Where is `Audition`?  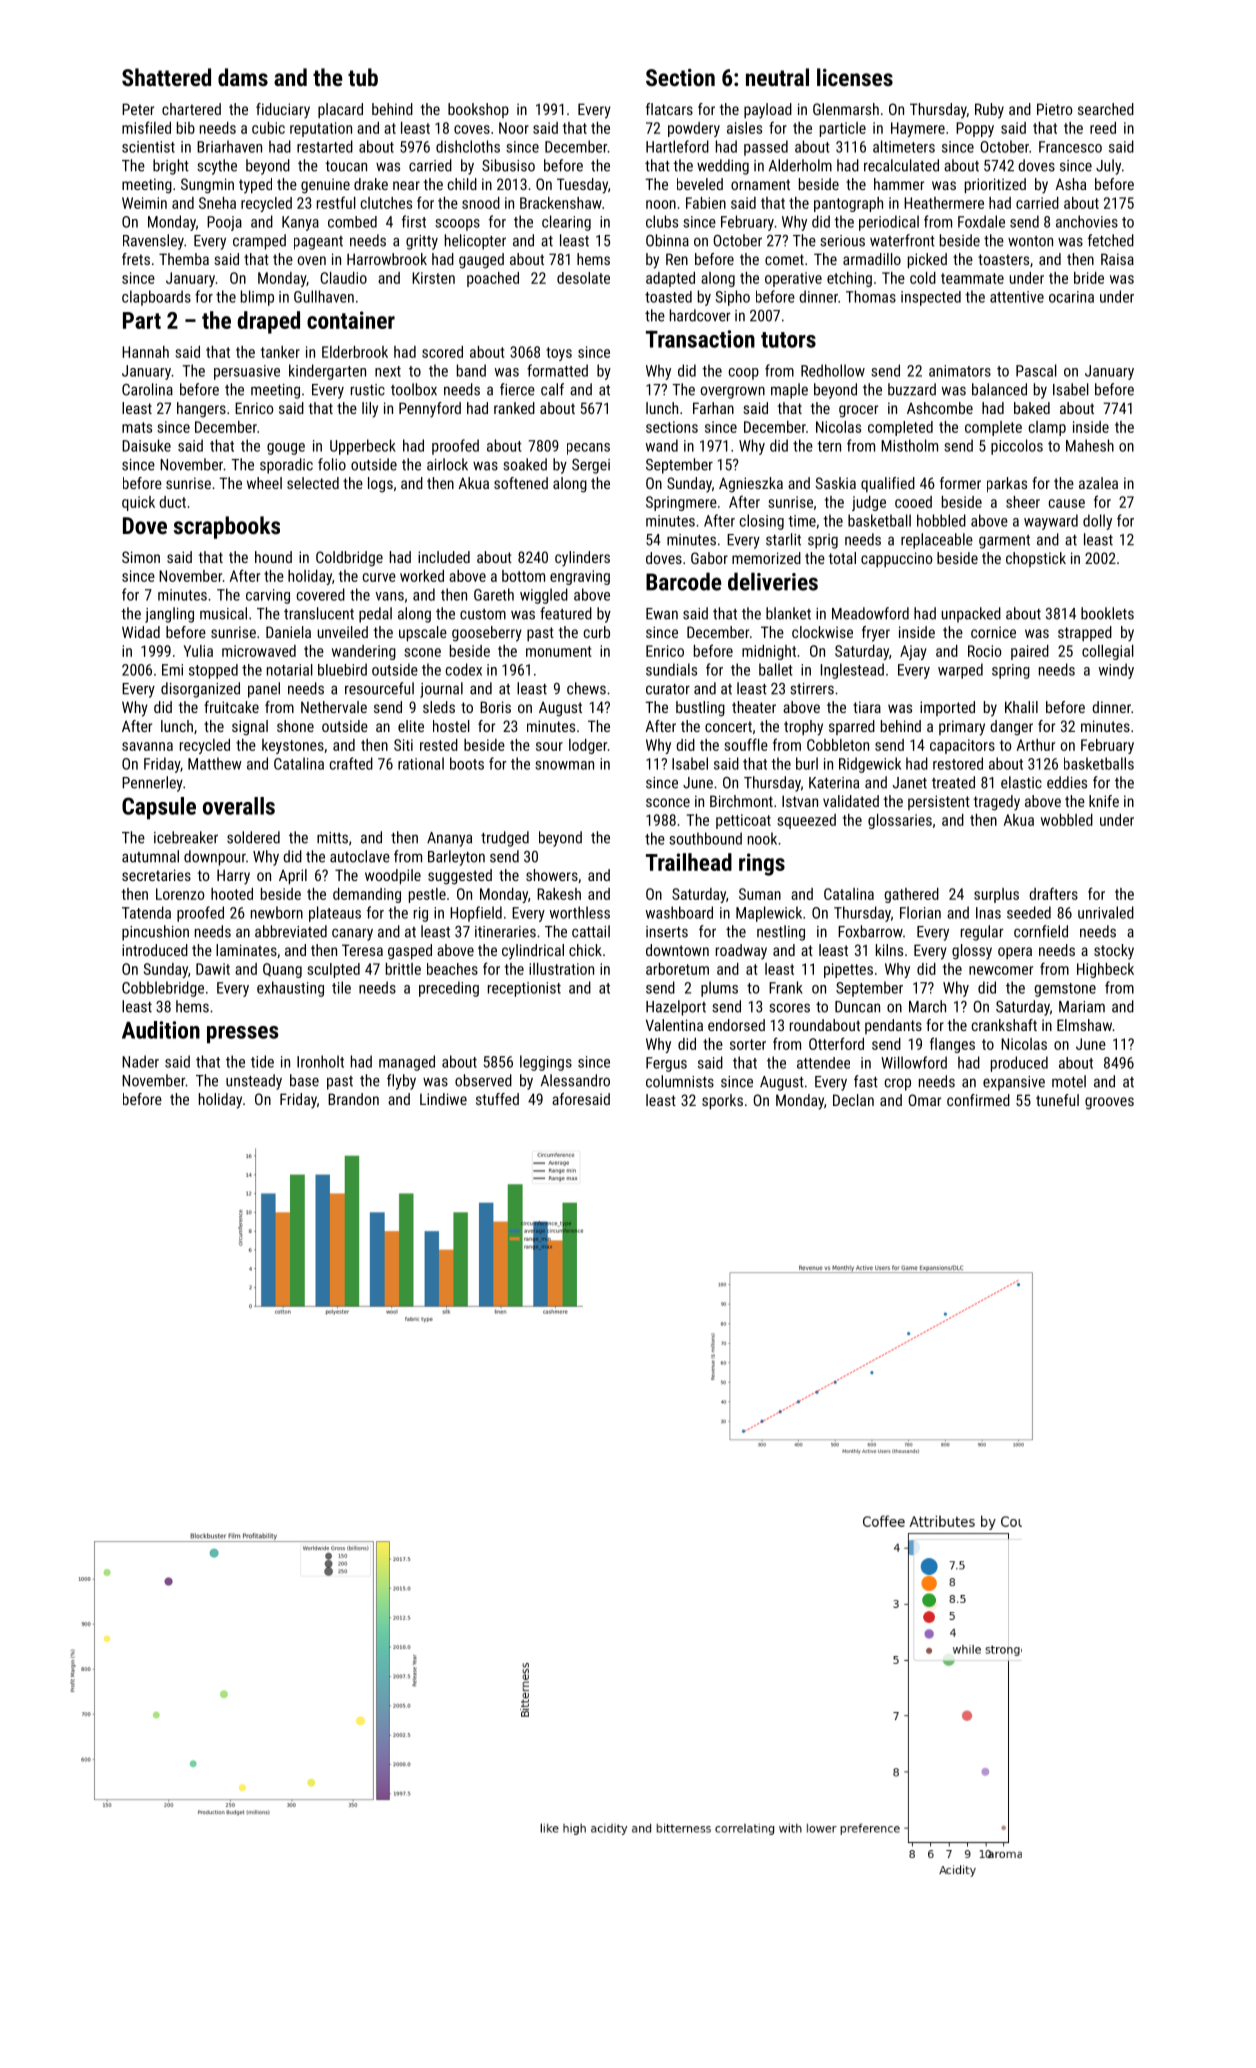
Audition is located at coordinates (161, 1030).
